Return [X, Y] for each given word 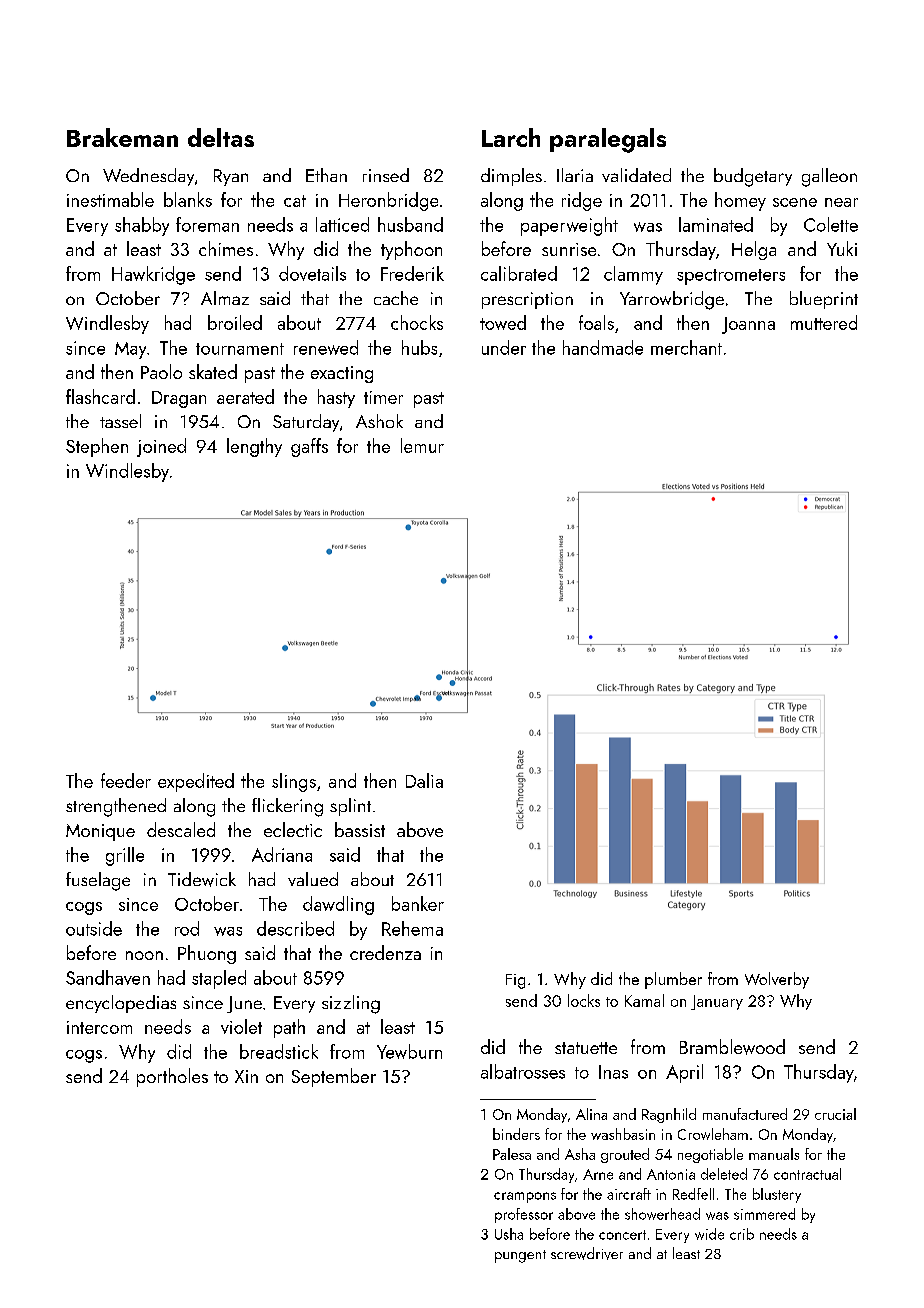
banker [418, 903]
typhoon [411, 250]
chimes [226, 248]
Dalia [424, 780]
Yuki [842, 248]
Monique [100, 832]
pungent [520, 1256]
